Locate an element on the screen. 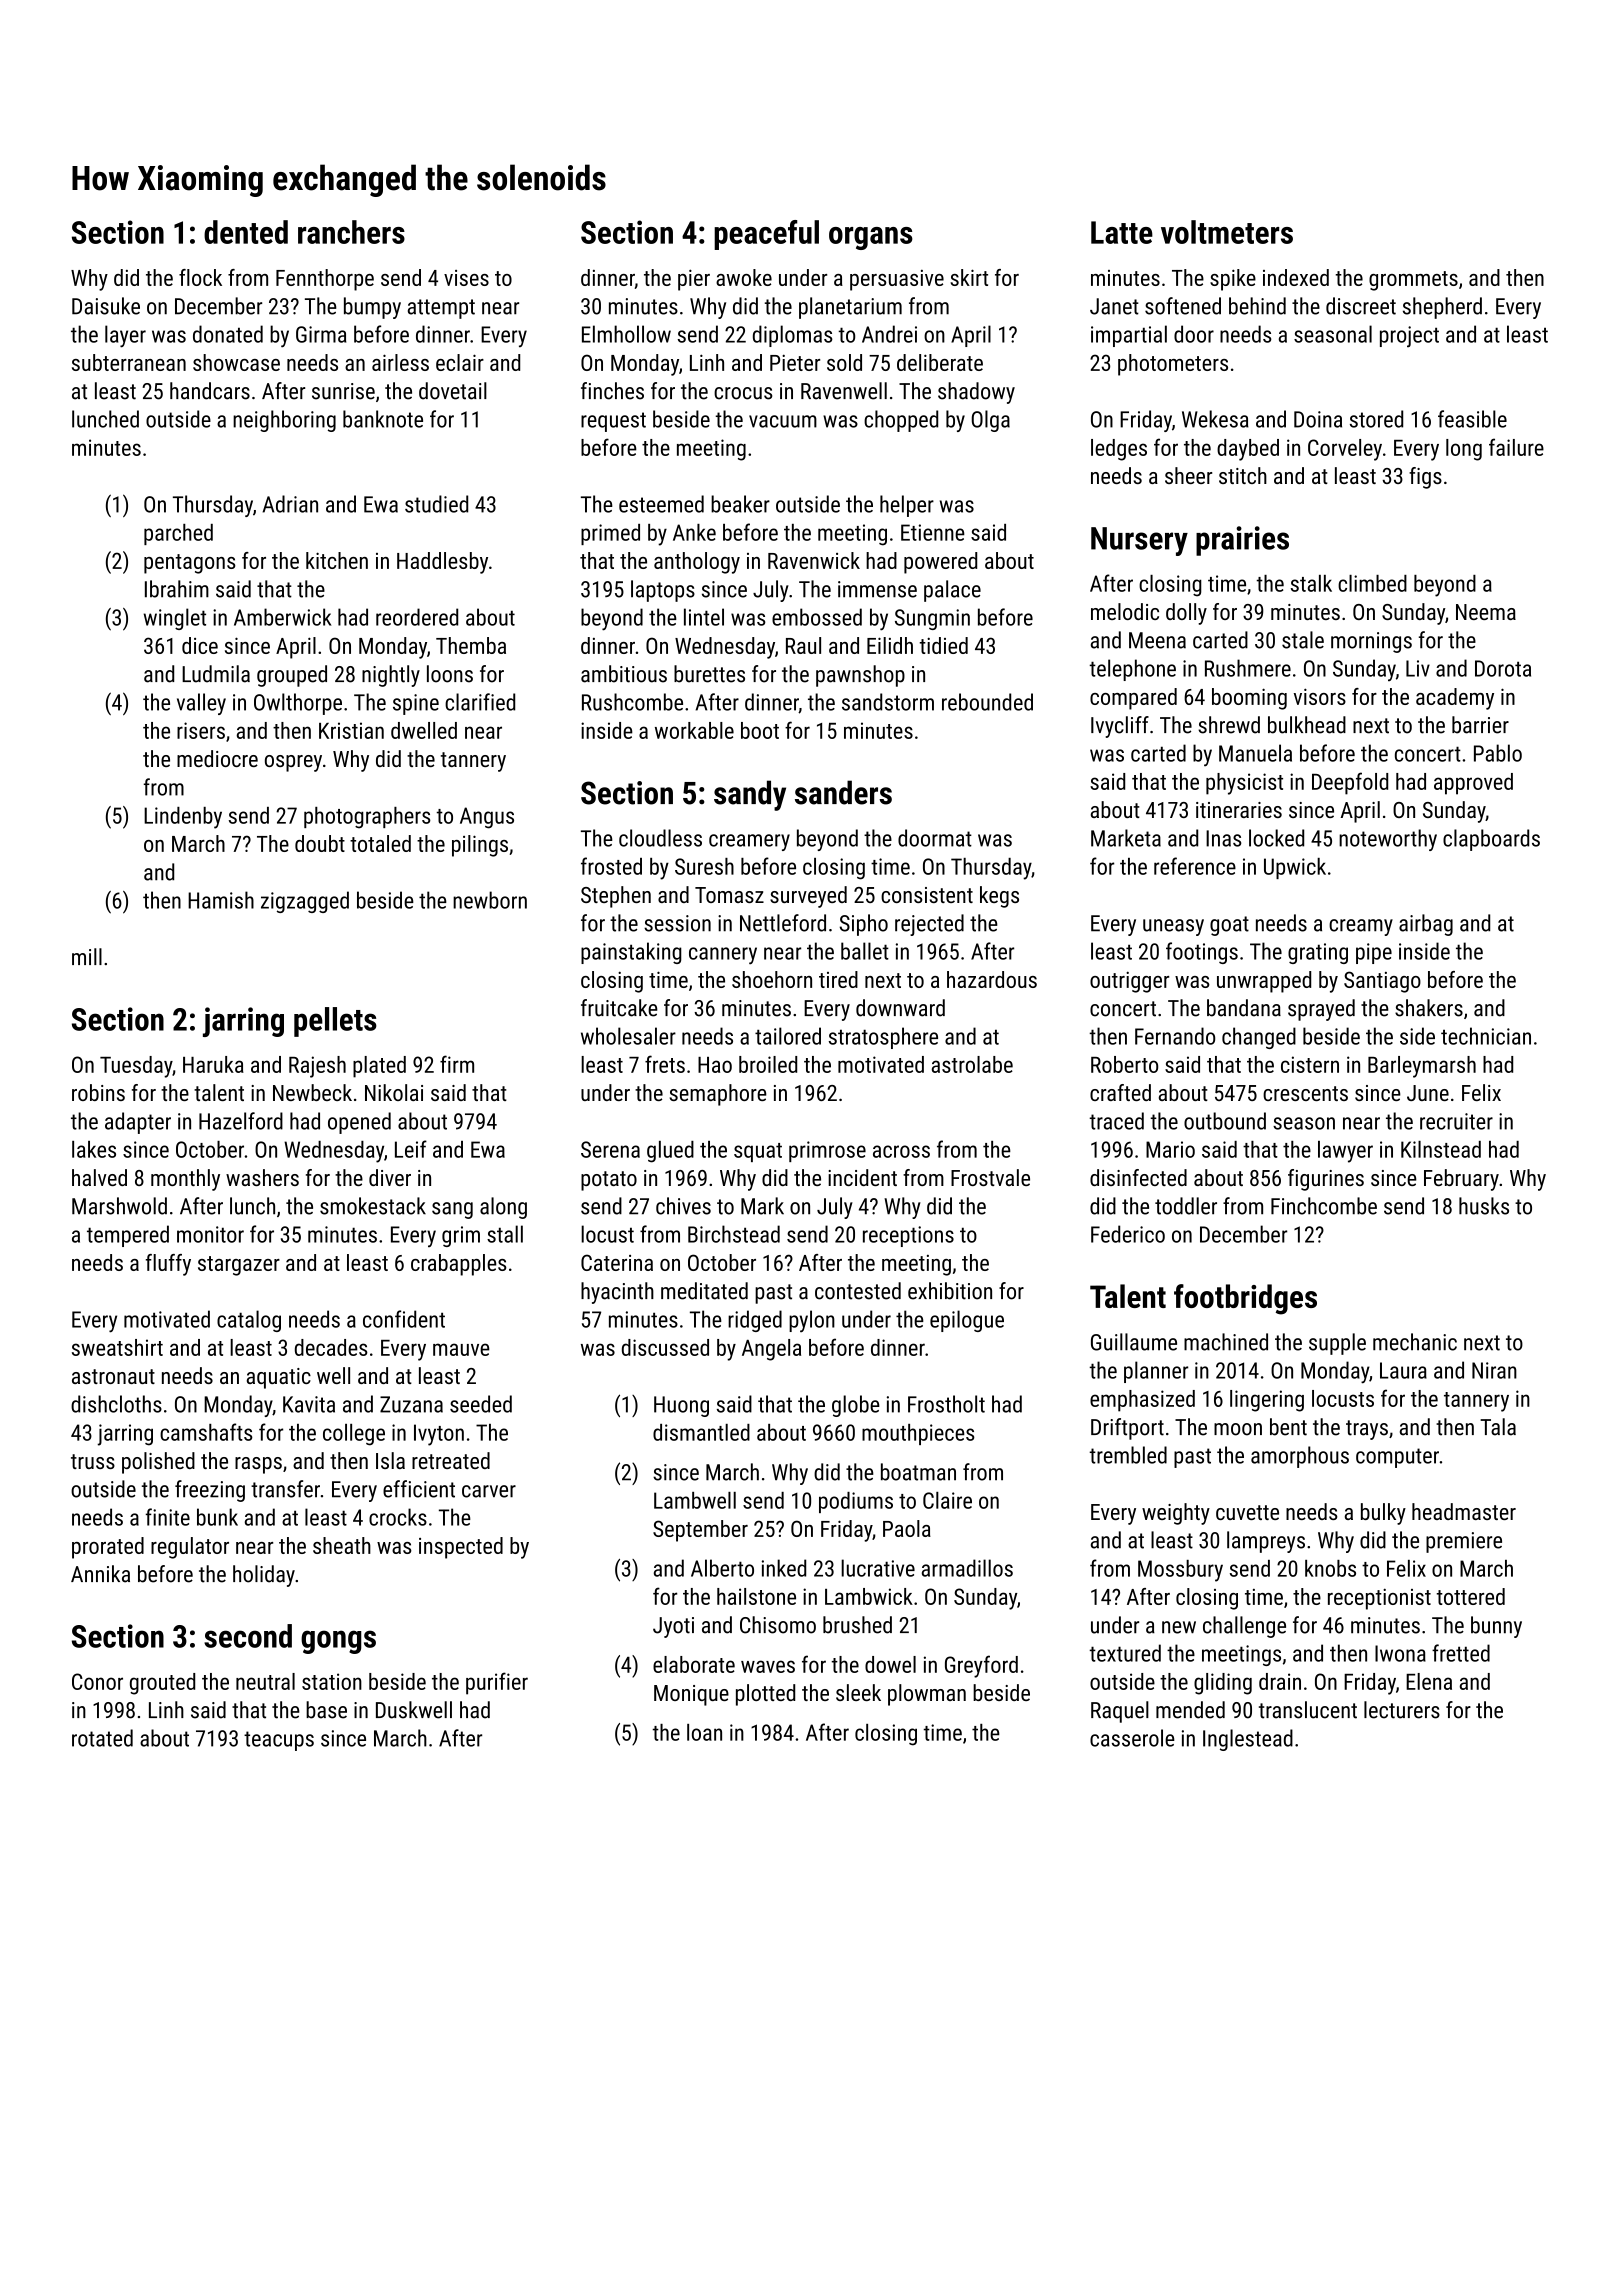 This screenshot has height=2292, width=1620. holiday is located at coordinates (264, 1576).
